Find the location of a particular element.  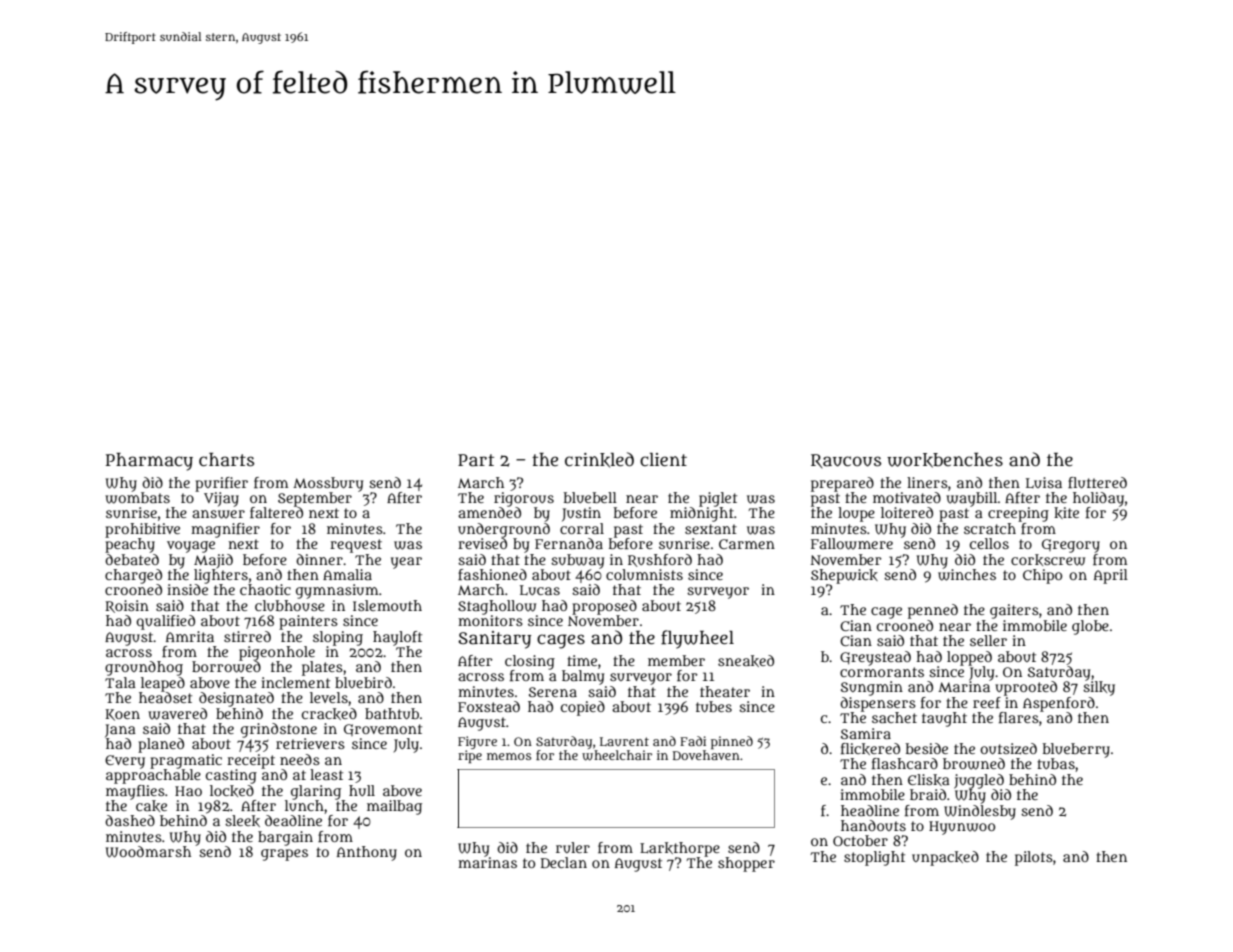

workbenches is located at coordinates (945, 460).
